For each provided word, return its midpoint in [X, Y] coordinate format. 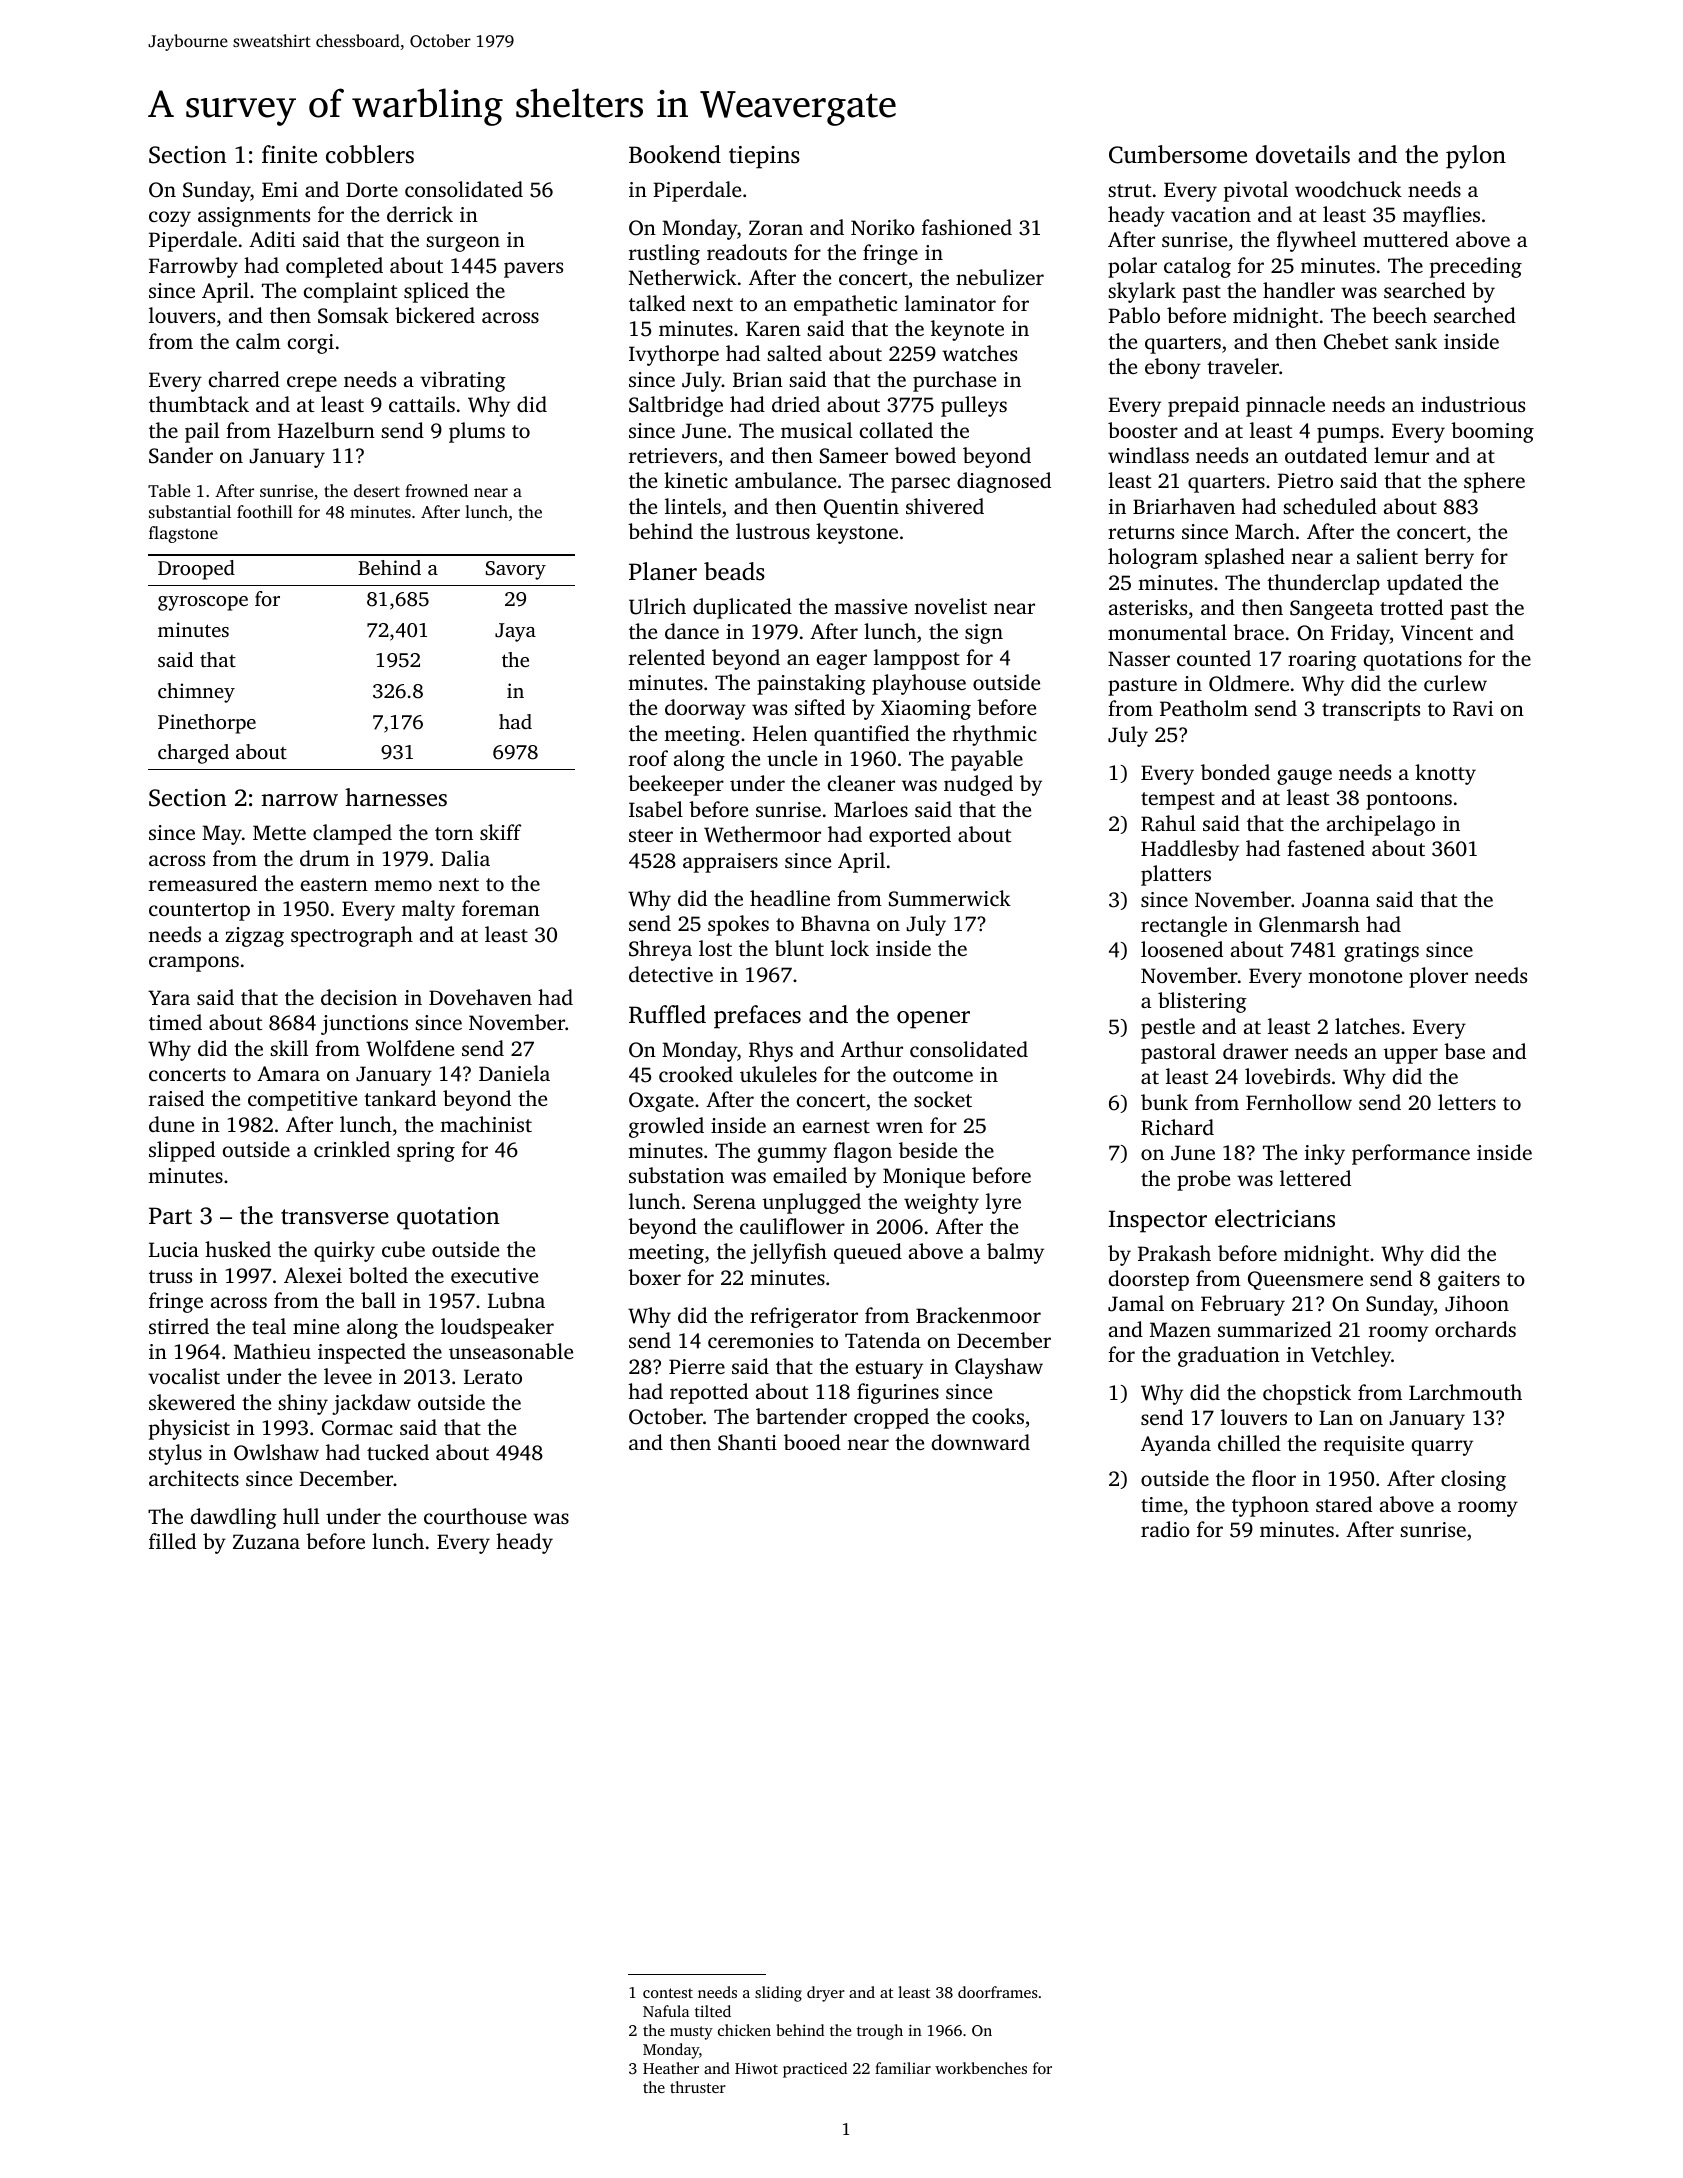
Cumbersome [1178, 154]
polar [1132, 267]
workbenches [981, 2068]
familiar [903, 2068]
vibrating [463, 381]
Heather [671, 2068]
